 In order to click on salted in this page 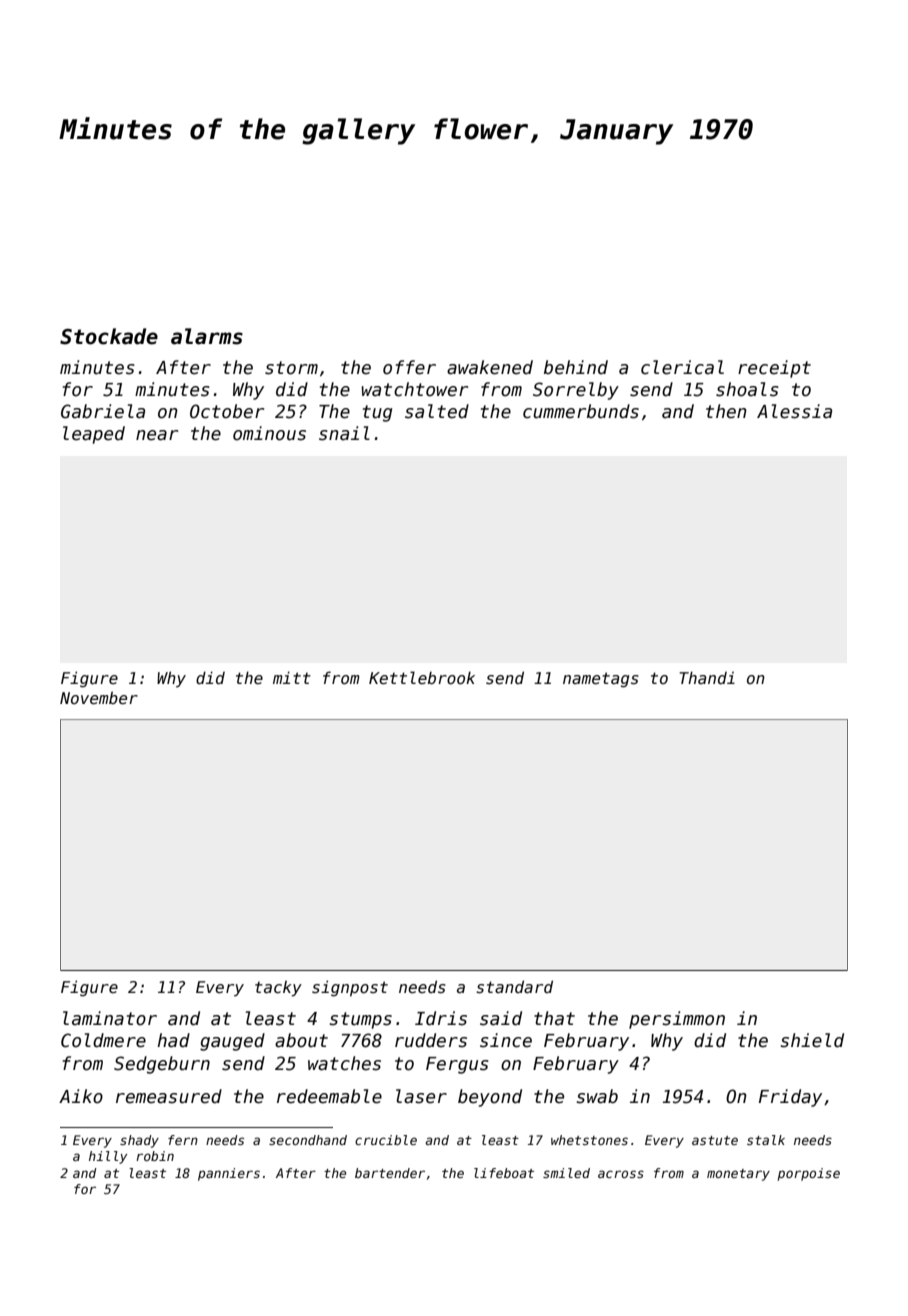, I will do `click(437, 411)`.
